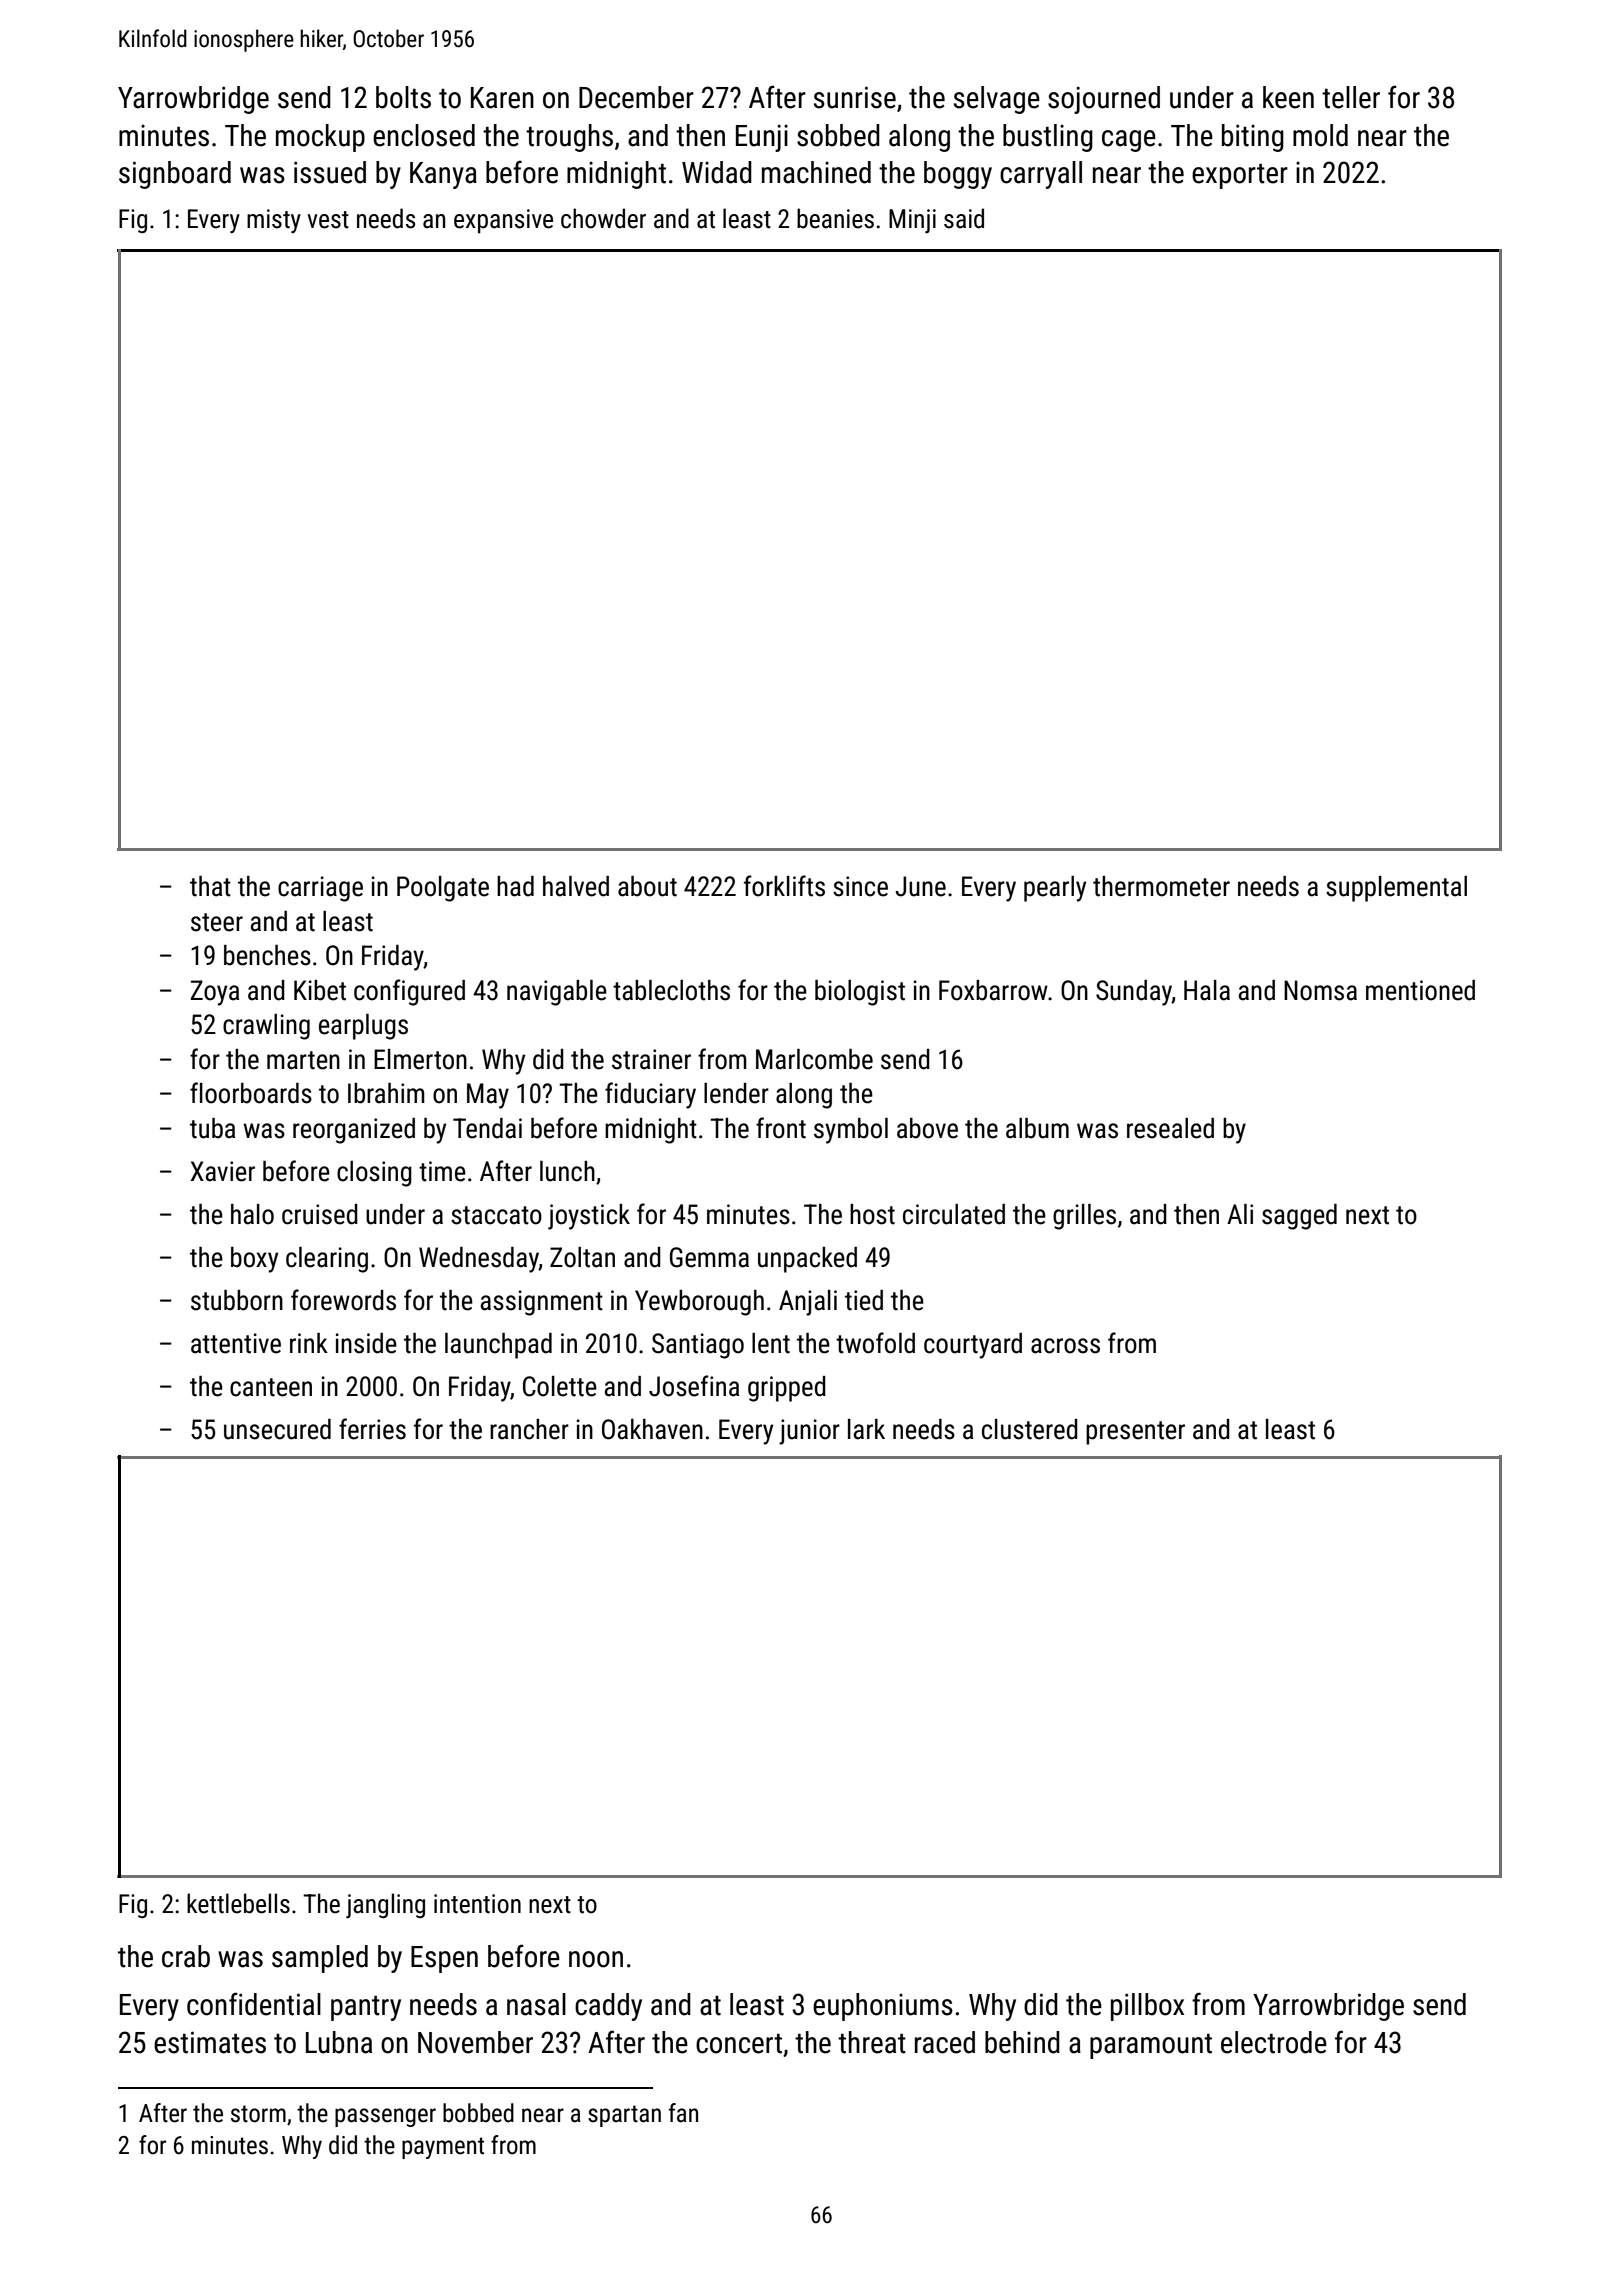 The image size is (1620, 2292). I want to click on teller, so click(1351, 97).
